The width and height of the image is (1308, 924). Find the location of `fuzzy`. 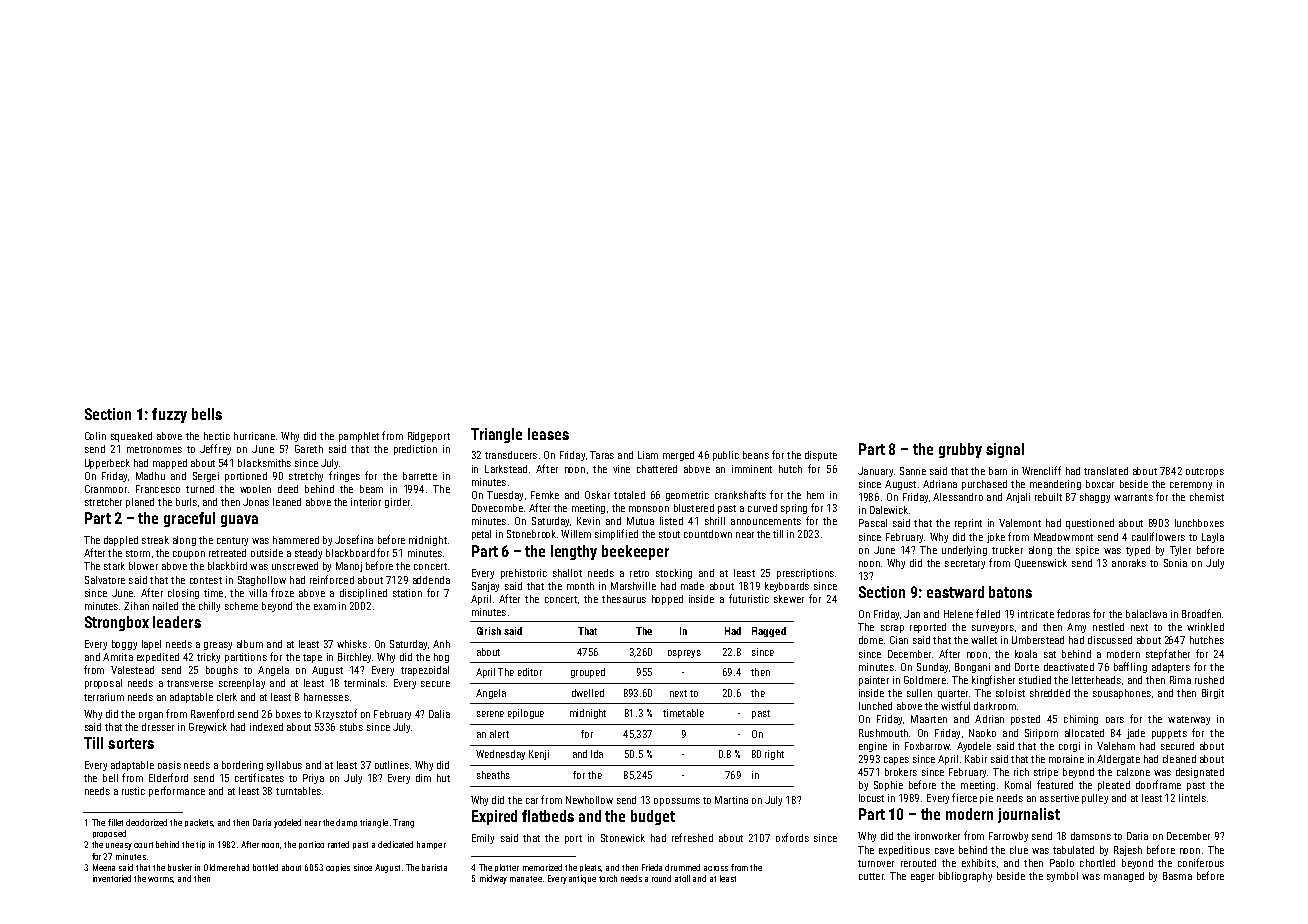

fuzzy is located at coordinates (169, 415).
